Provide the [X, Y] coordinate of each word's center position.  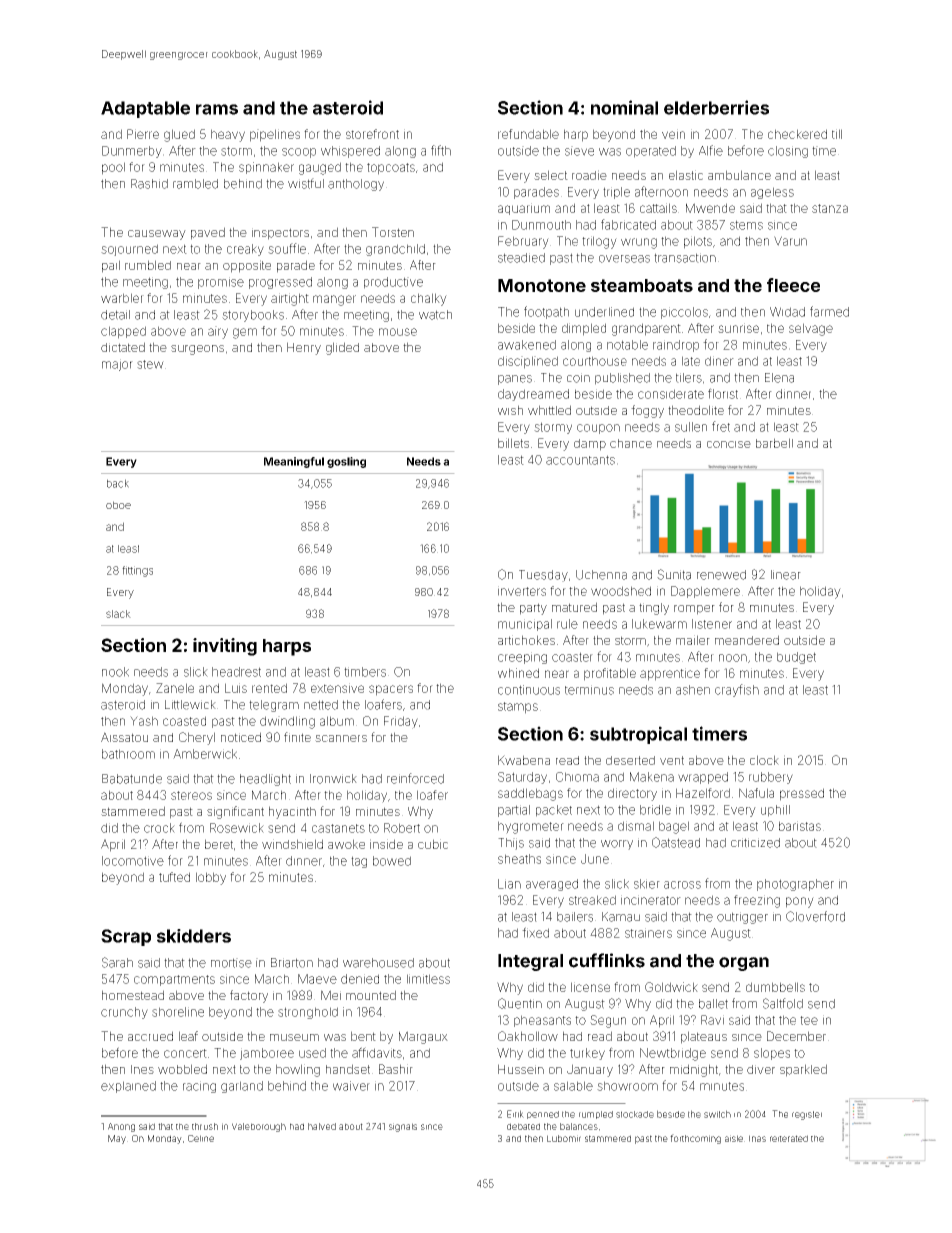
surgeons [197, 350]
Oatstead [676, 842]
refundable [528, 134]
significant [235, 812]
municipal [525, 625]
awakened [527, 345]
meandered [747, 640]
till [837, 134]
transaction [685, 258]
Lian [509, 884]
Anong [121, 1127]
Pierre [143, 134]
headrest [236, 672]
